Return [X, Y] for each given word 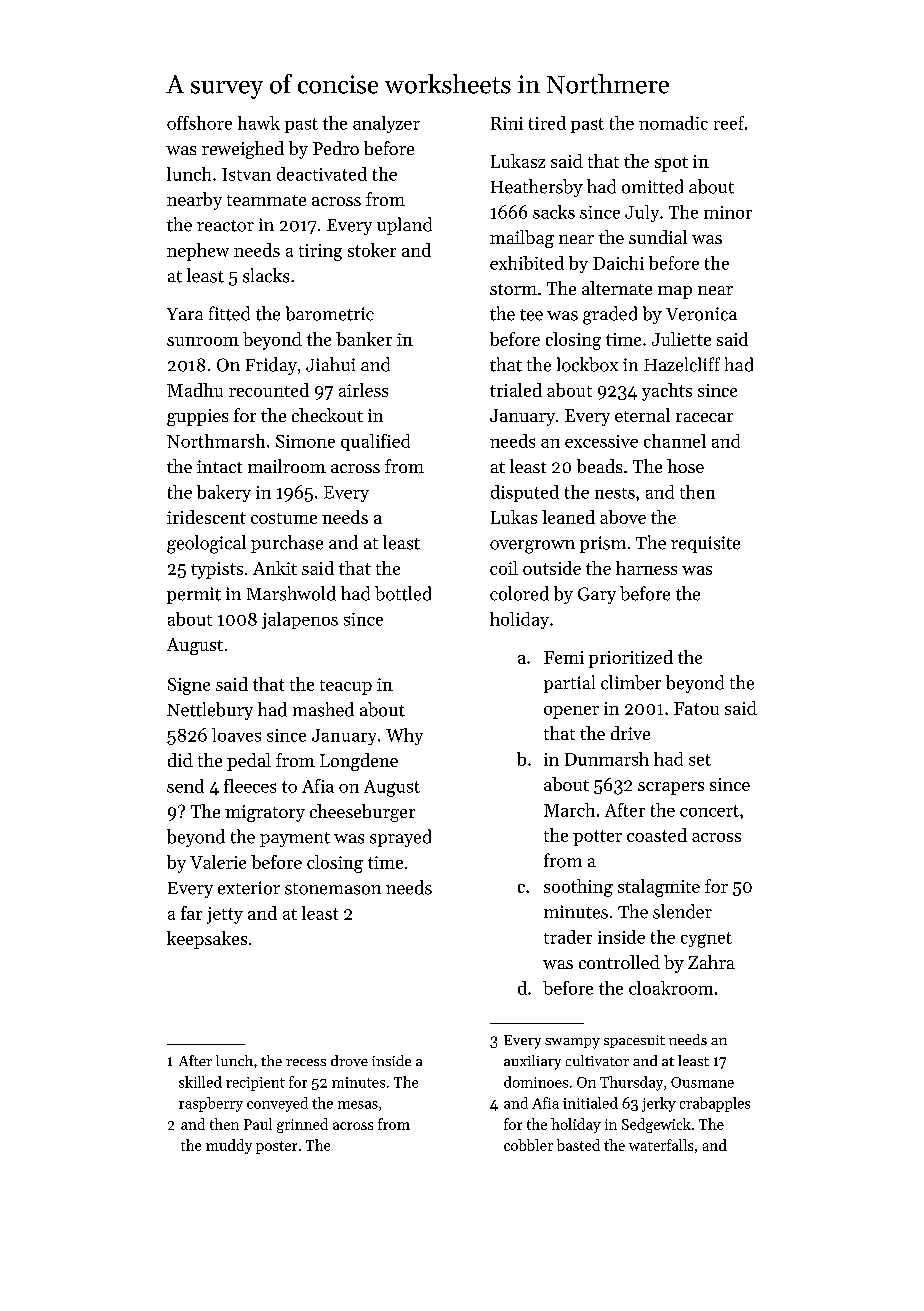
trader [568, 937]
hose [685, 466]
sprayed [400, 838]
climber [631, 682]
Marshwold [291, 593]
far [191, 913]
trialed [516, 390]
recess [306, 1062]
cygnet [706, 940]
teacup [346, 687]
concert [709, 811]
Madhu [195, 390]
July [642, 213]
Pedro [336, 148]
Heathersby [537, 188]
